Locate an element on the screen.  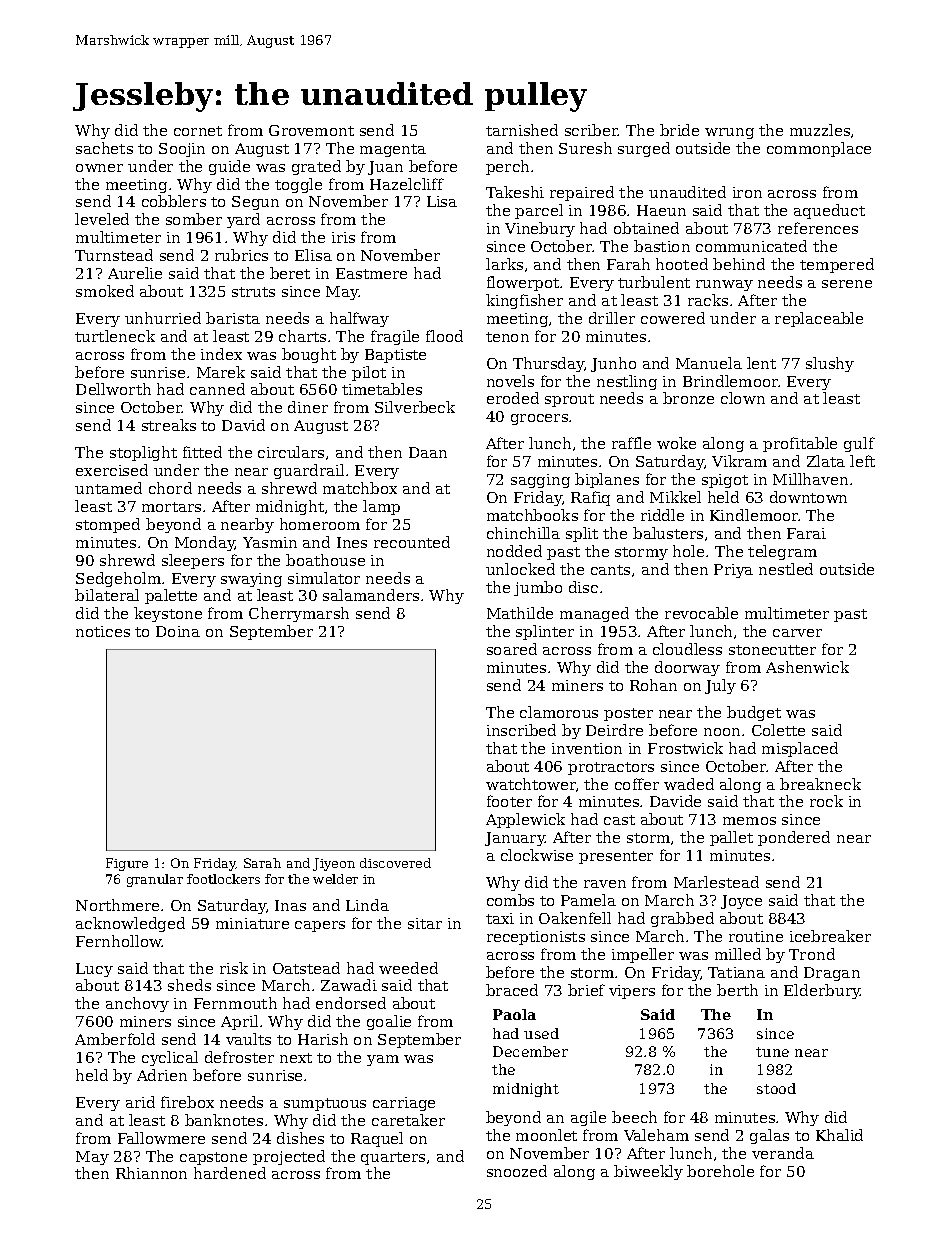
Figure is located at coordinates (127, 864).
